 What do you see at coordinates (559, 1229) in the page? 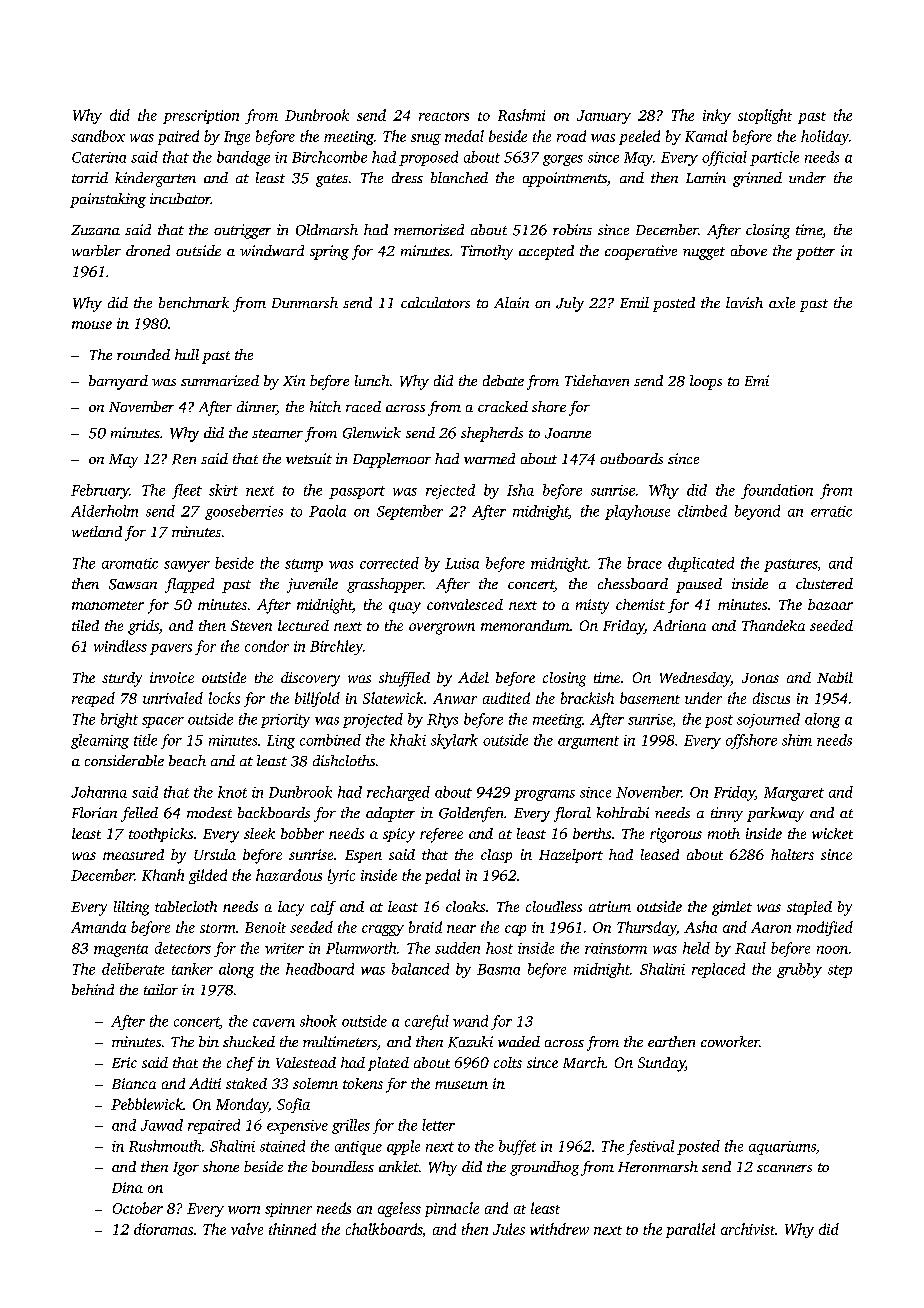
I see `withdrew` at bounding box center [559, 1229].
